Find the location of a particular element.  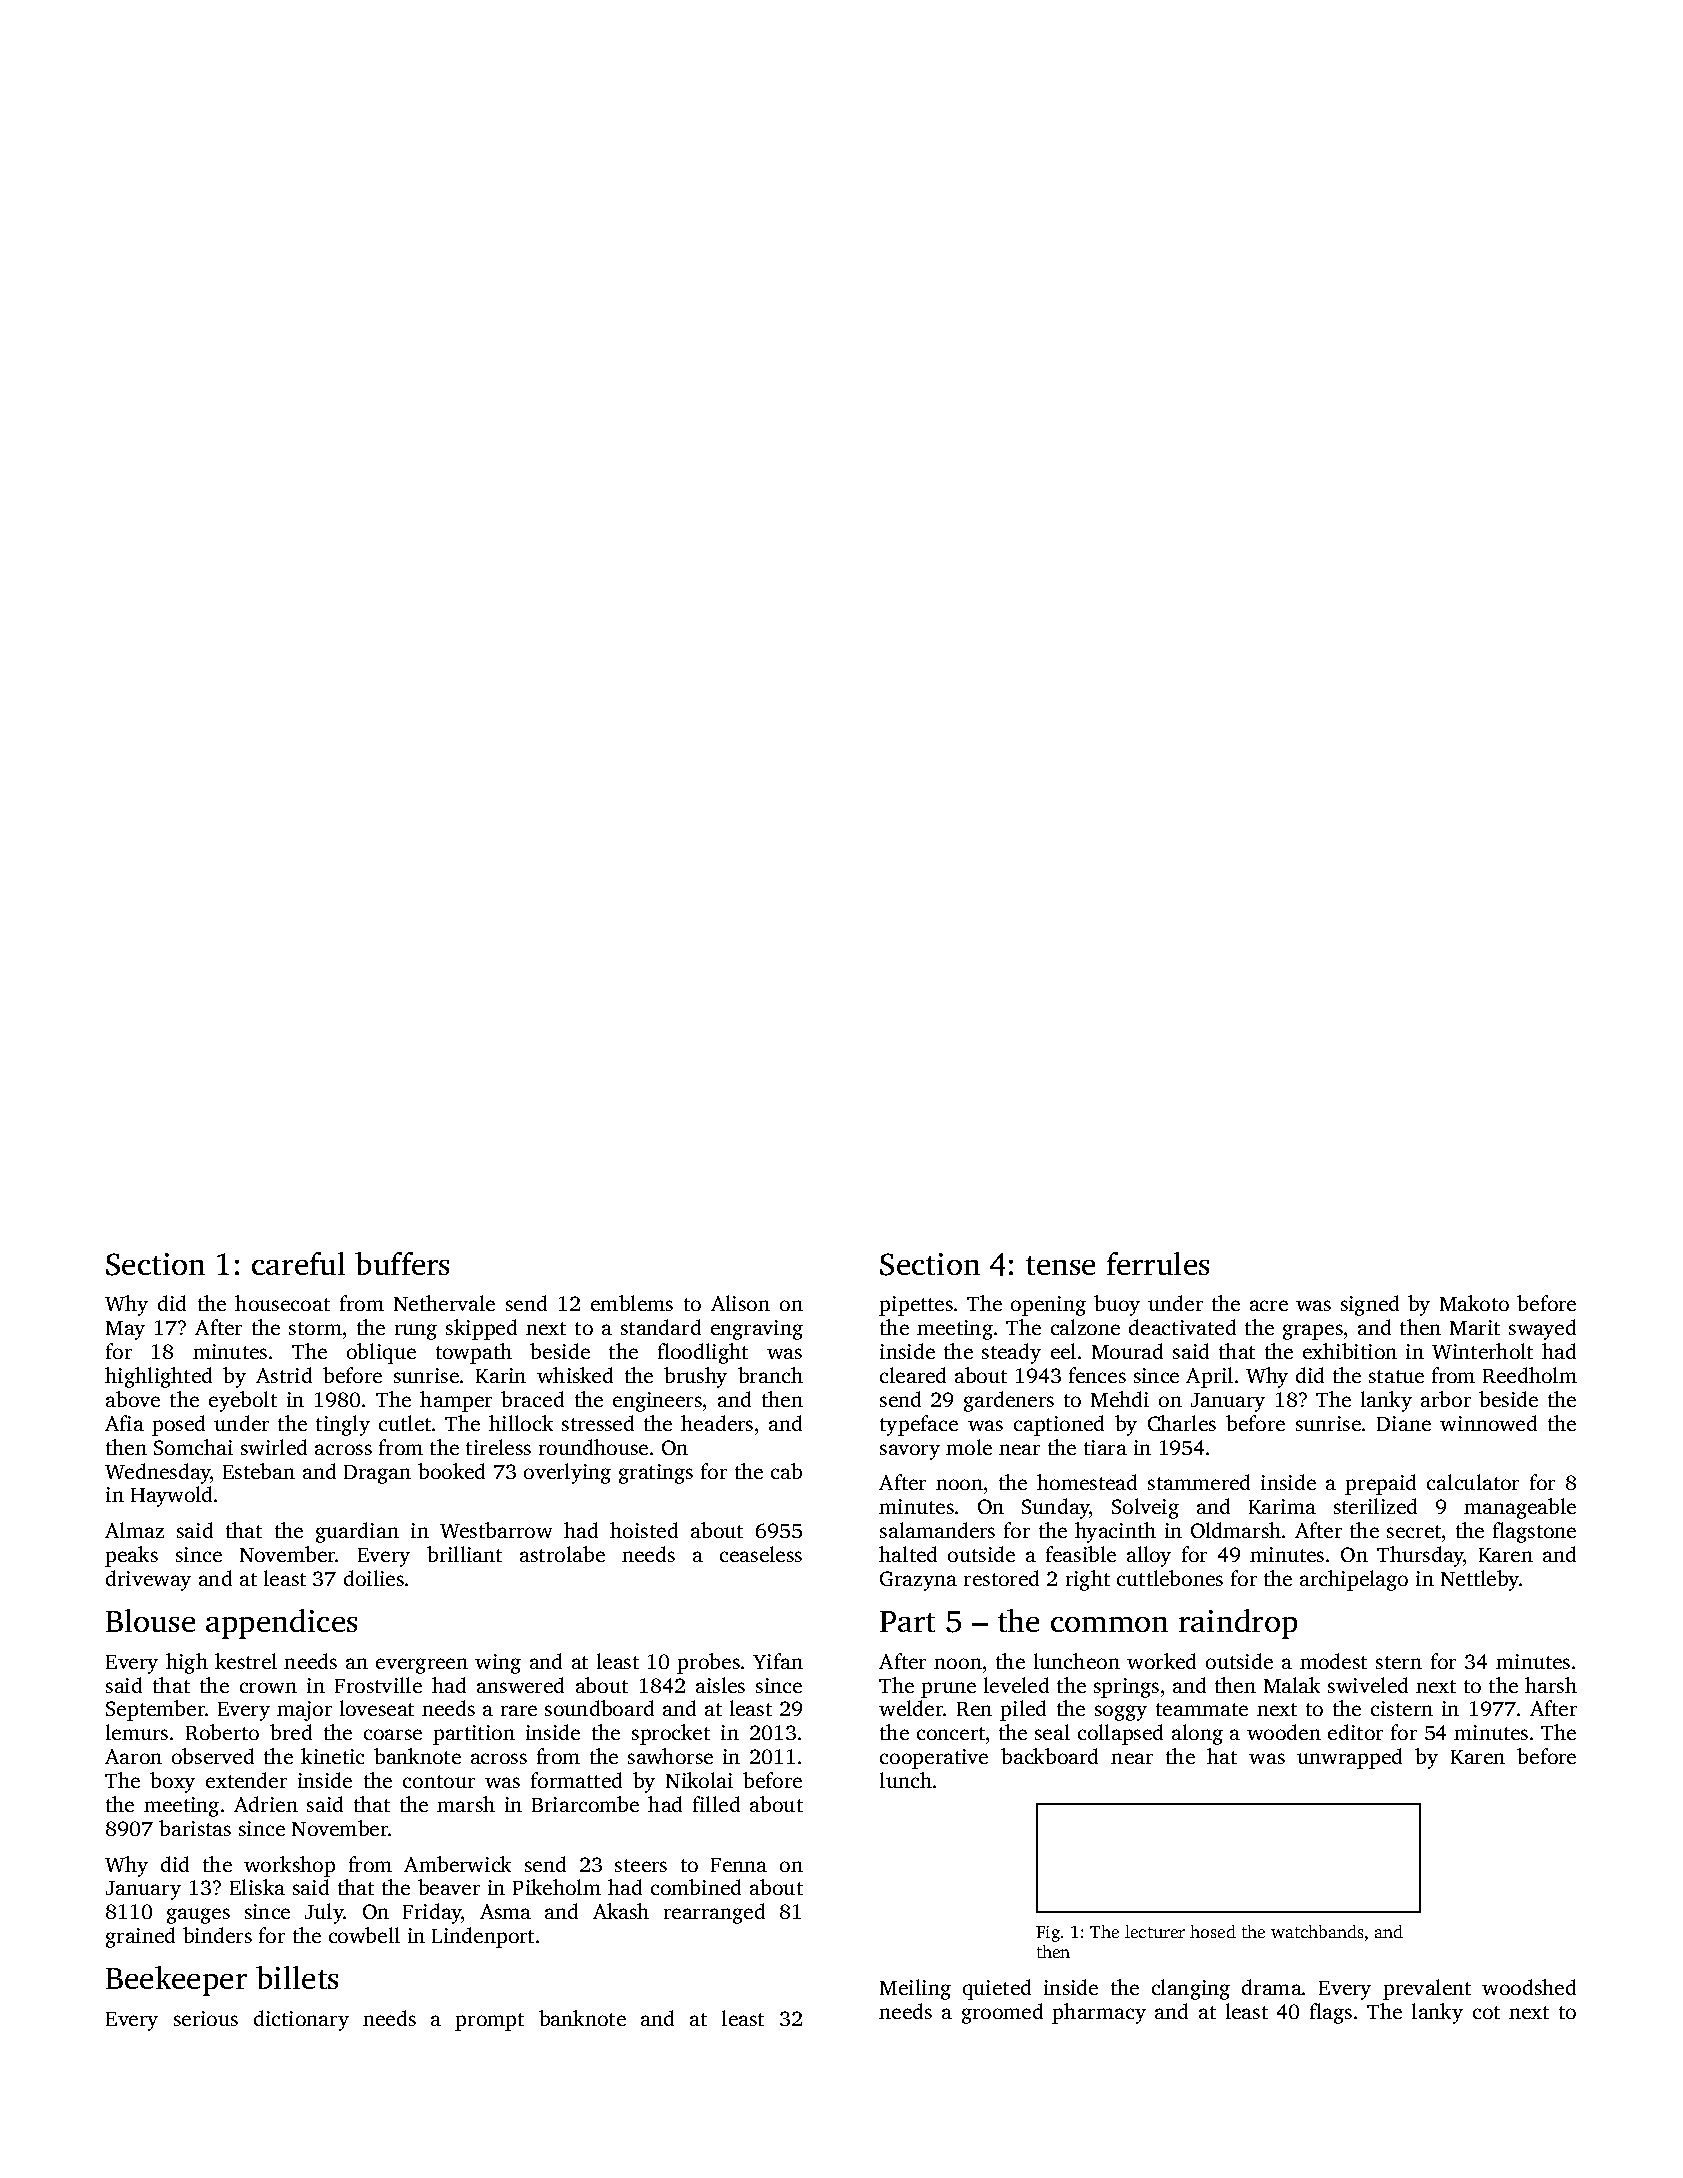

careful is located at coordinates (298, 1263).
